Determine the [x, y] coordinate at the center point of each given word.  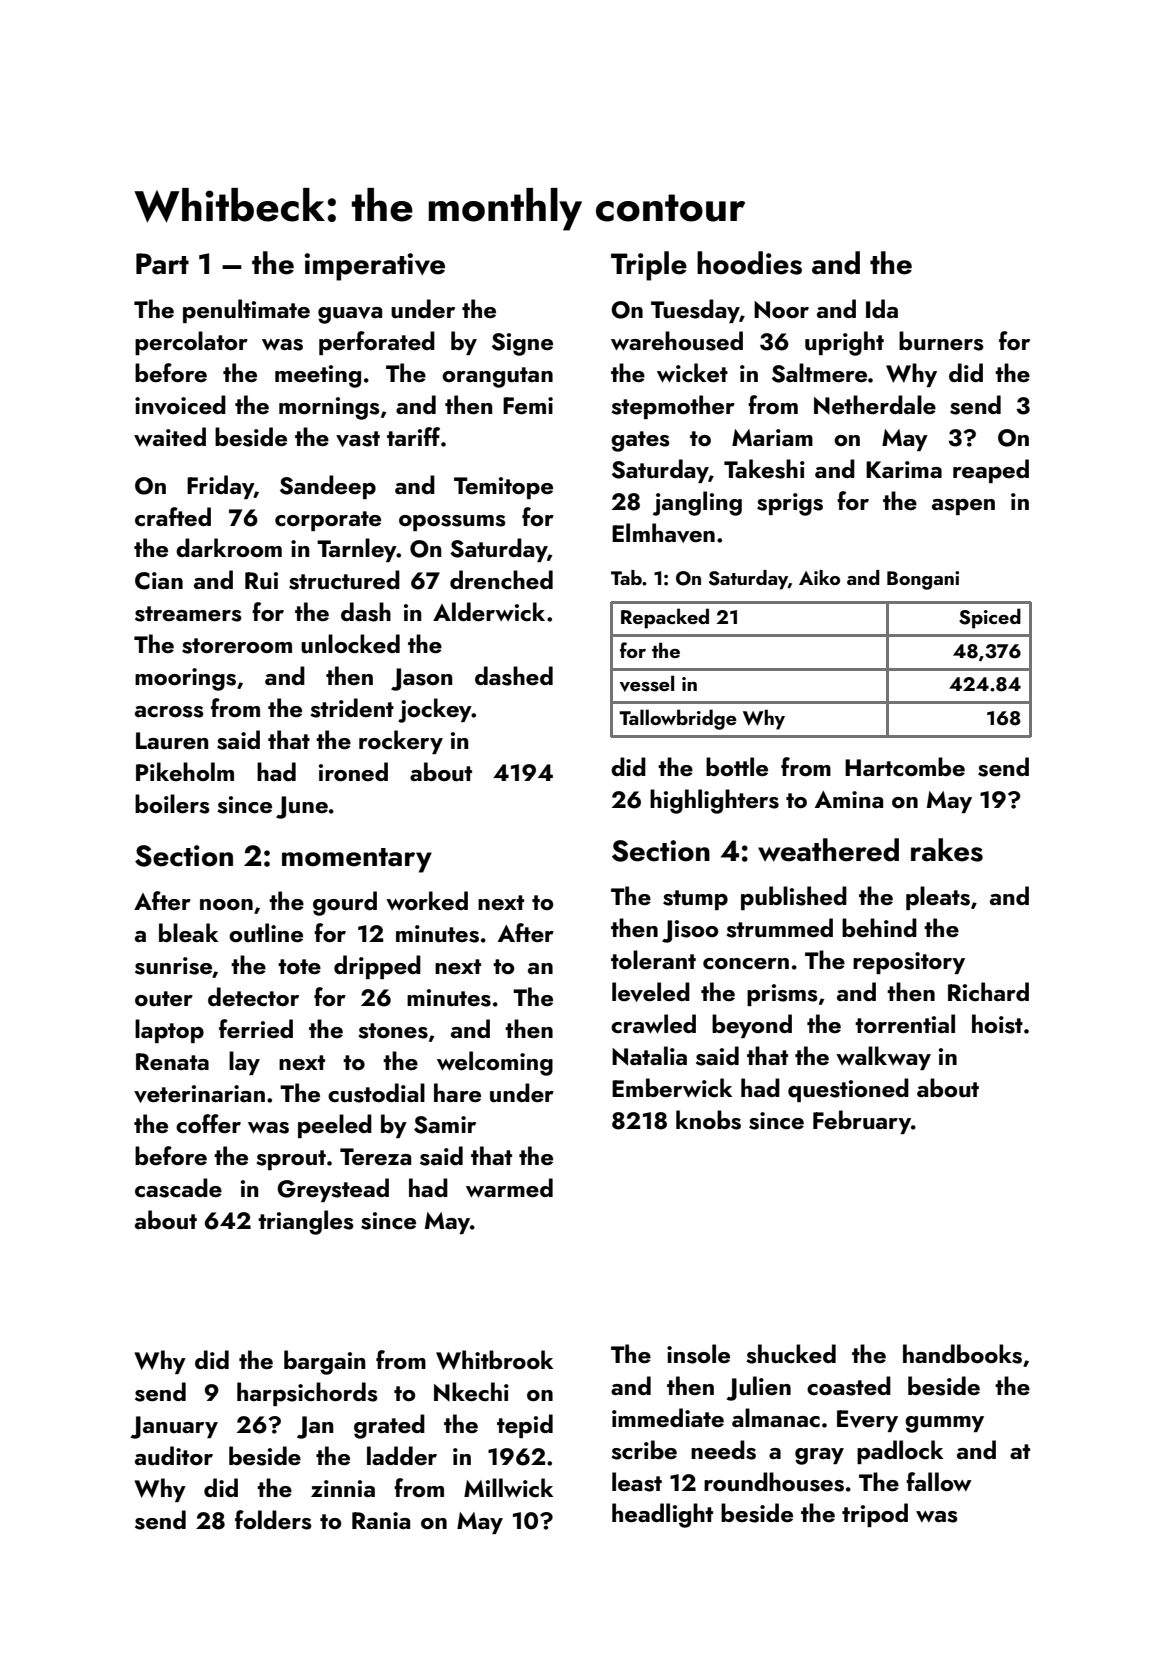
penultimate [246, 311]
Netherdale [875, 404]
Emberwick [672, 1087]
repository [909, 963]
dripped [377, 967]
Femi [528, 405]
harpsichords [307, 1394]
